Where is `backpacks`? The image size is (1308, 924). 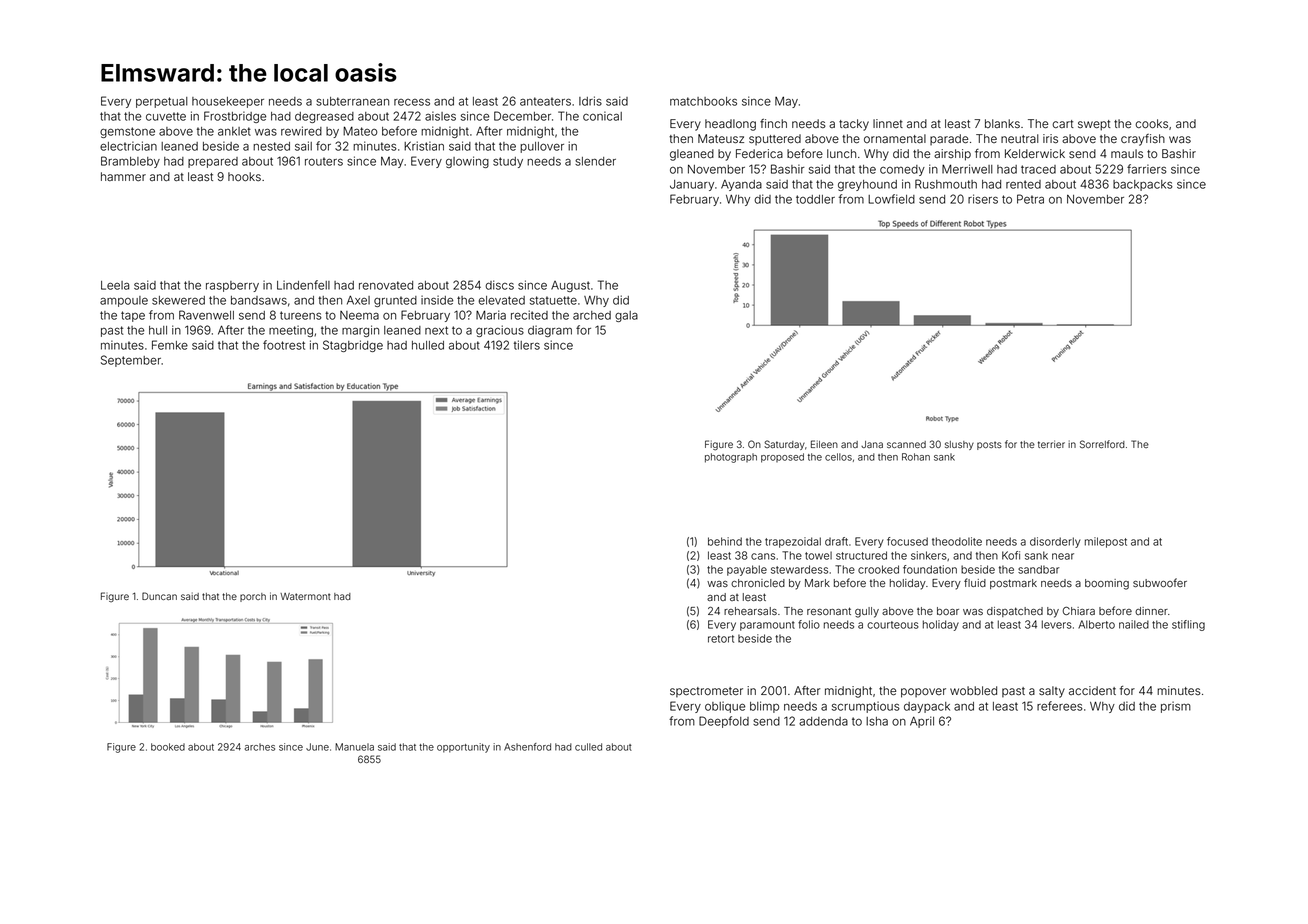
backpacks is located at coordinates (1143, 185).
